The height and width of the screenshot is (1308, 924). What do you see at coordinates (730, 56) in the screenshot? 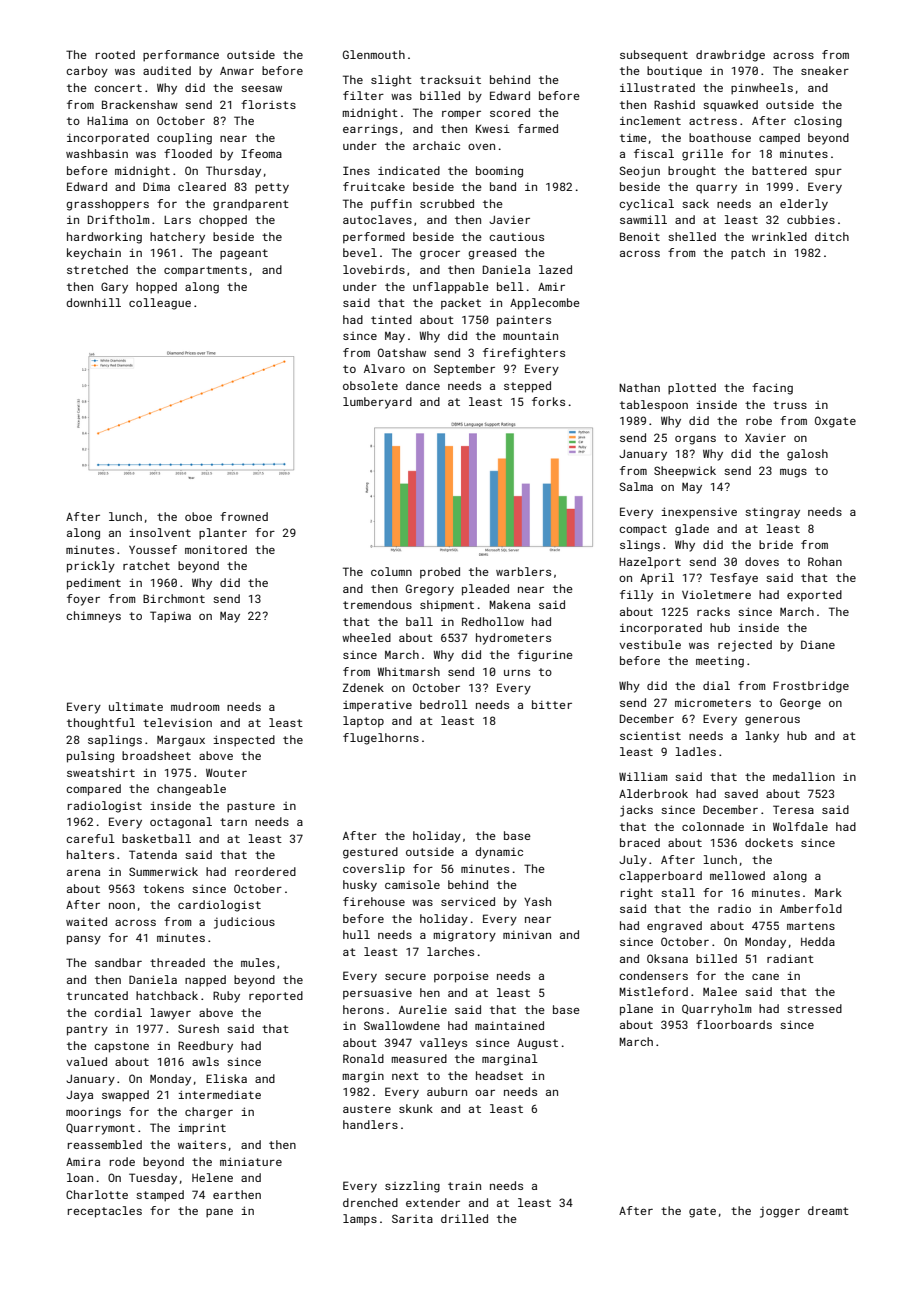
I see `drawbridge` at bounding box center [730, 56].
